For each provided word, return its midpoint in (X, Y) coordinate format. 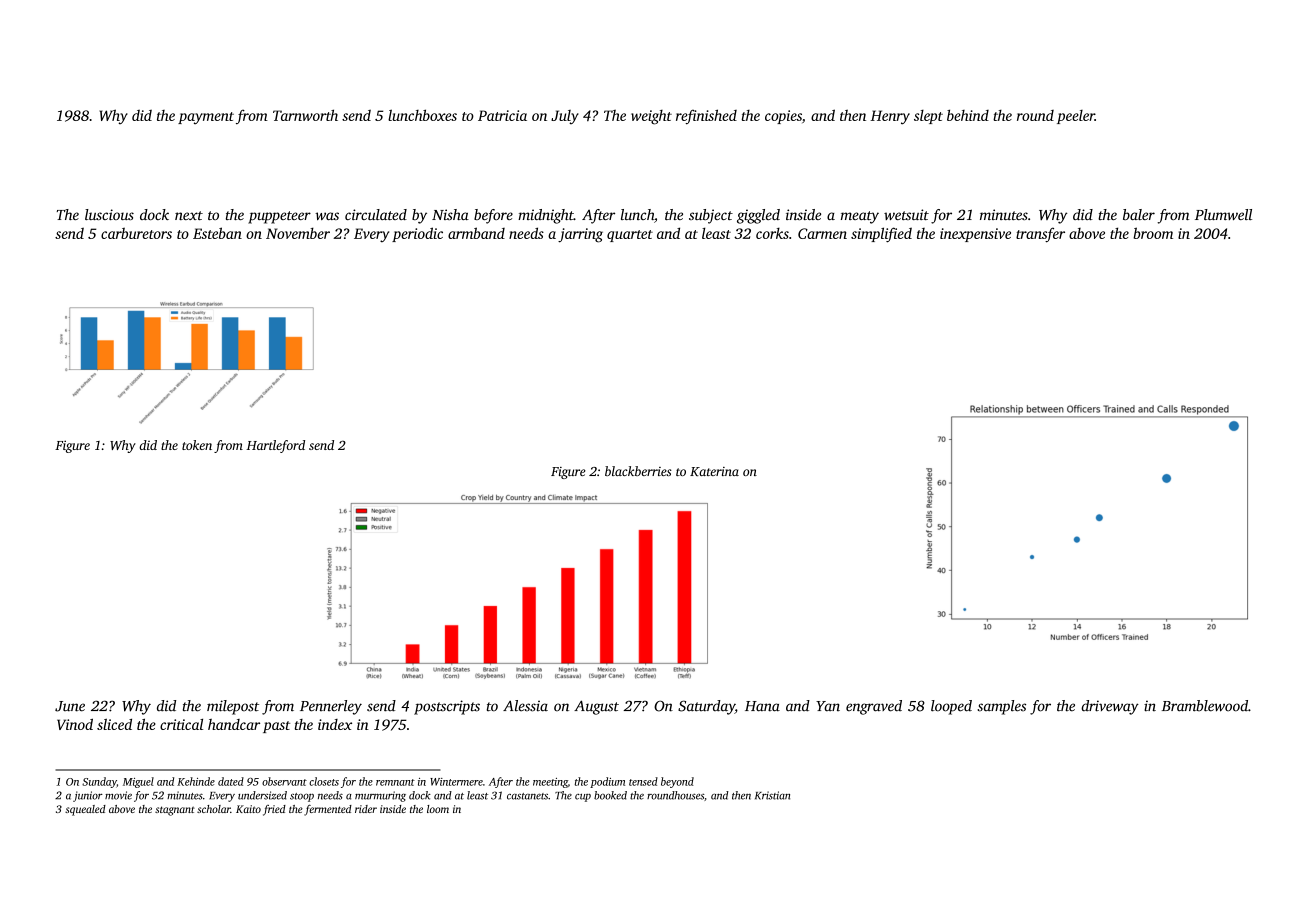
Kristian (772, 795)
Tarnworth (305, 115)
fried (274, 810)
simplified (881, 235)
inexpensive (975, 235)
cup (583, 798)
